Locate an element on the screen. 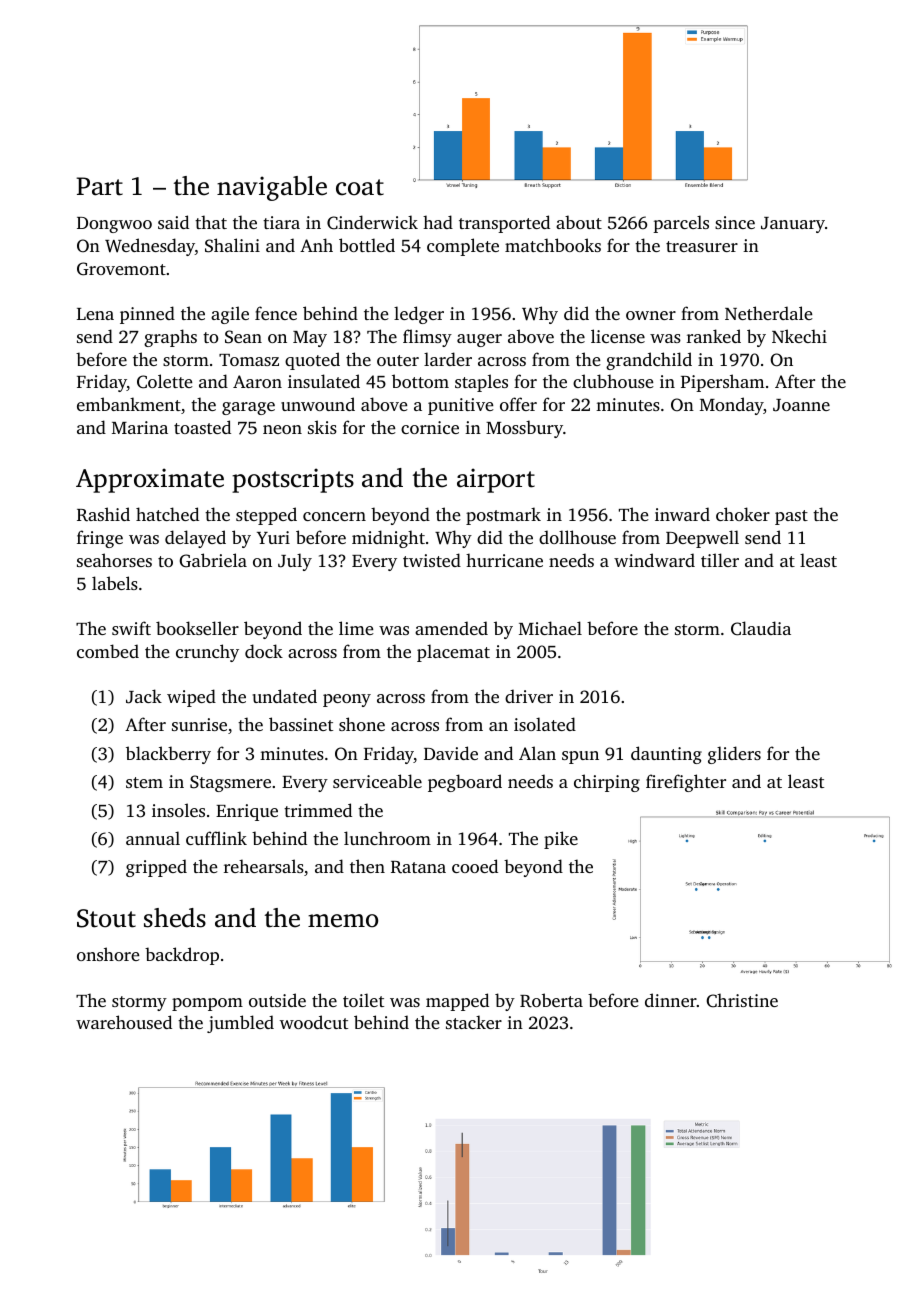 The image size is (924, 1311). since is located at coordinates (735, 222).
